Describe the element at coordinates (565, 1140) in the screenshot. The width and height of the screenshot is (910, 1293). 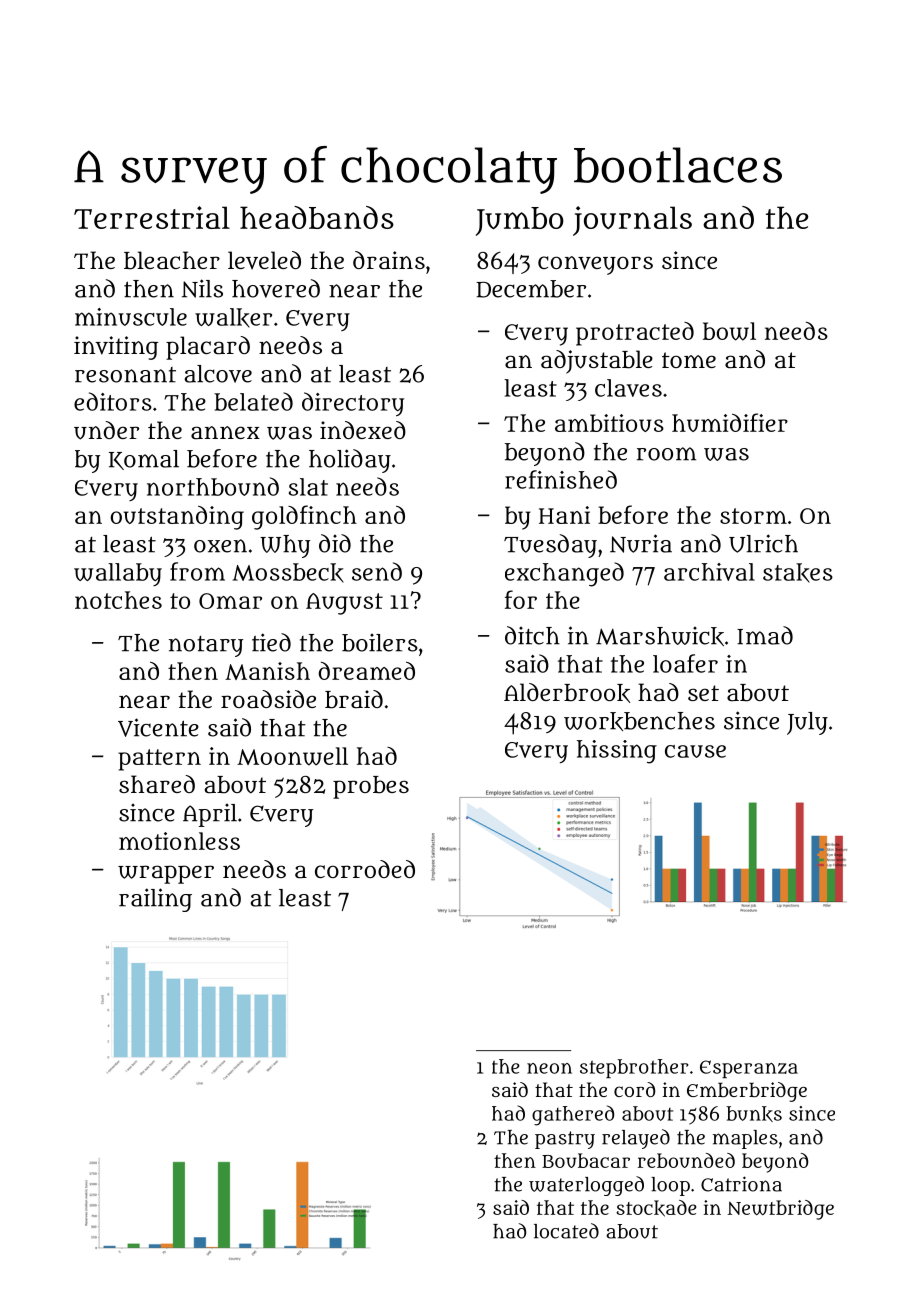
I see `pastry` at that location.
